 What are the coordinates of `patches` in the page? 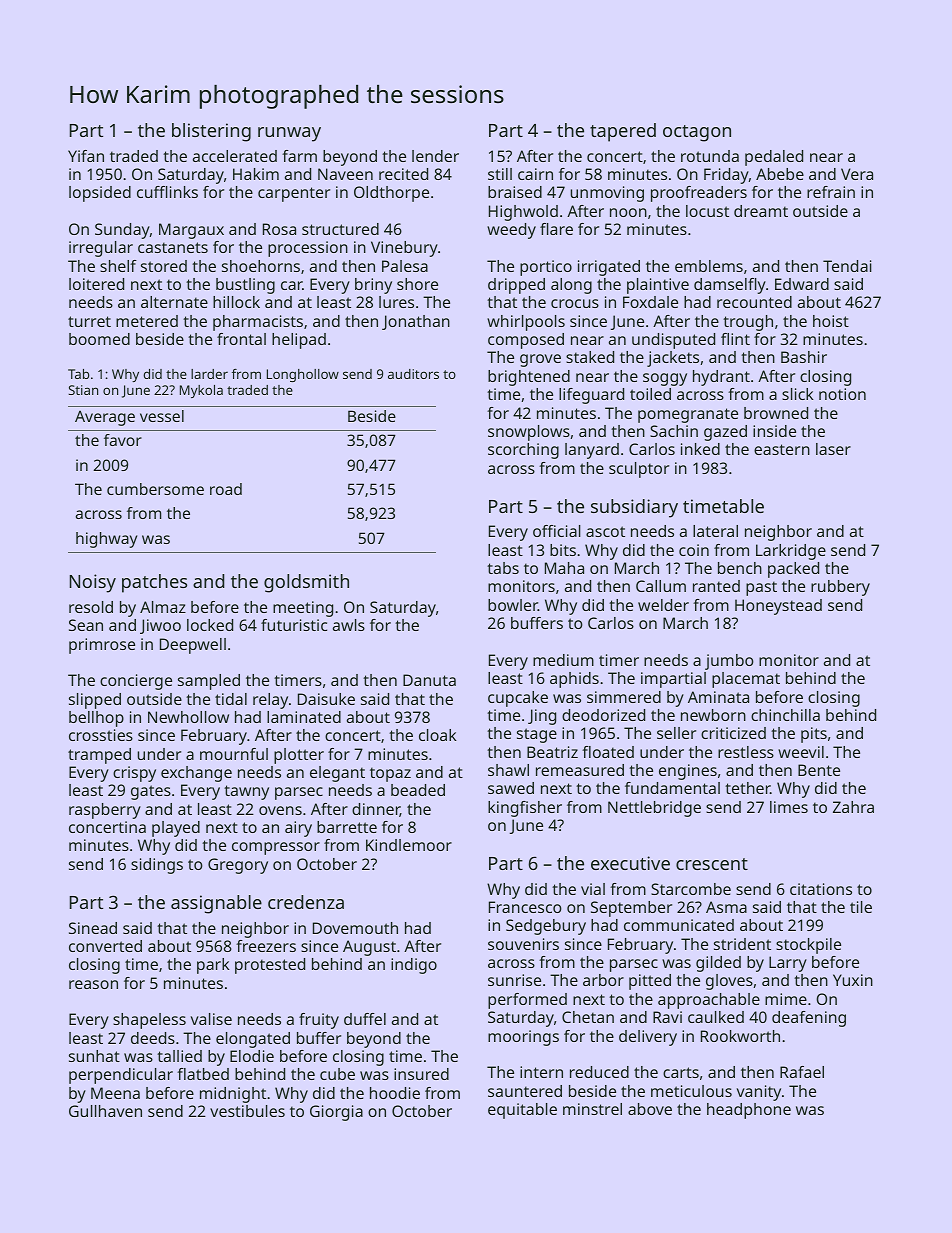 It's located at (154, 583).
